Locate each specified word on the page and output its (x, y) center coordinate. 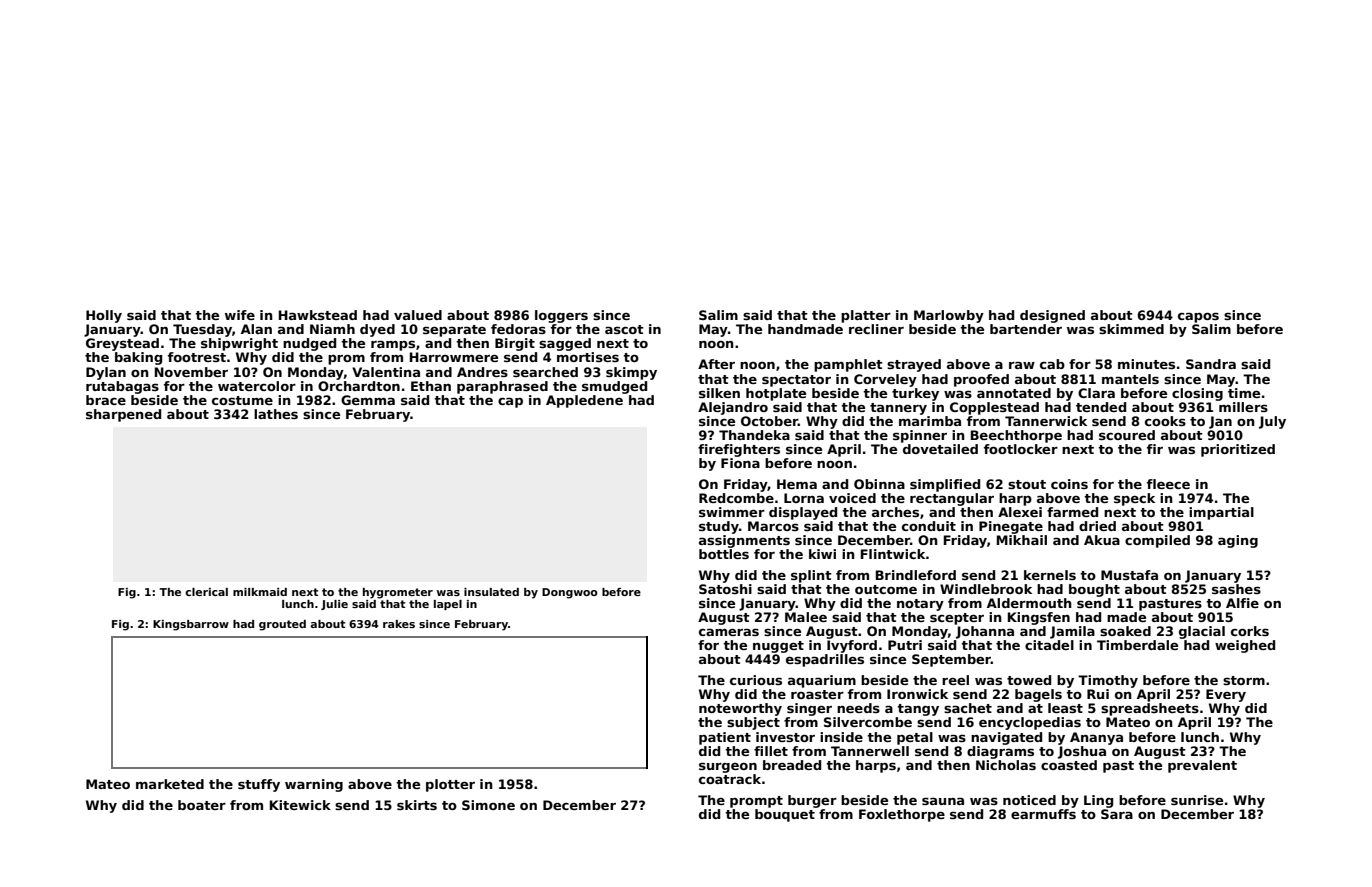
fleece (1168, 484)
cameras (729, 632)
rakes (399, 624)
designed (1052, 316)
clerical (206, 592)
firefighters (739, 450)
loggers (561, 316)
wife (240, 315)
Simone (488, 805)
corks (1250, 631)
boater (202, 805)
